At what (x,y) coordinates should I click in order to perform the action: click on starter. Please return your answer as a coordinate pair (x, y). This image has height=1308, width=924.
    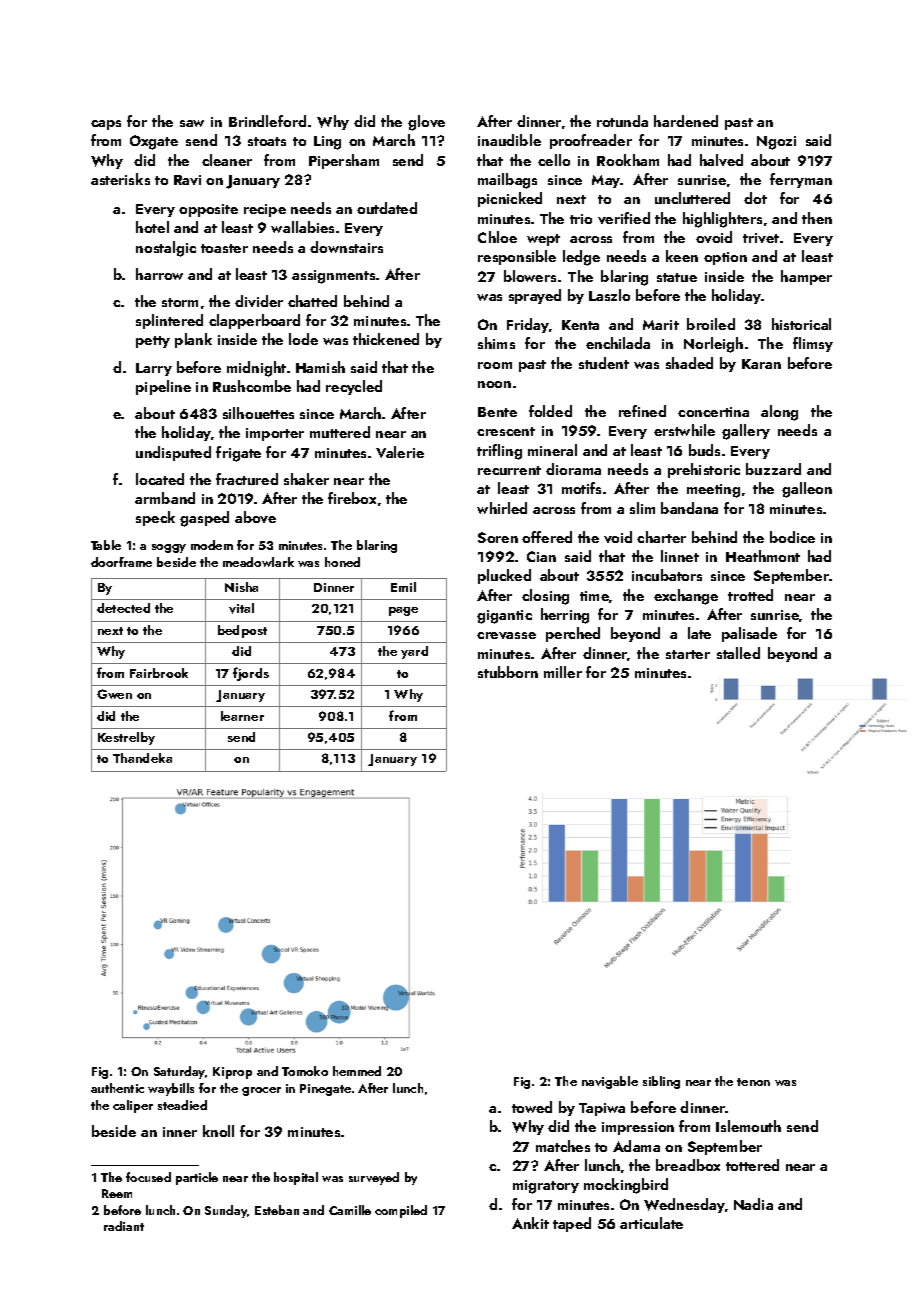
    Looking at the image, I should click on (688, 654).
